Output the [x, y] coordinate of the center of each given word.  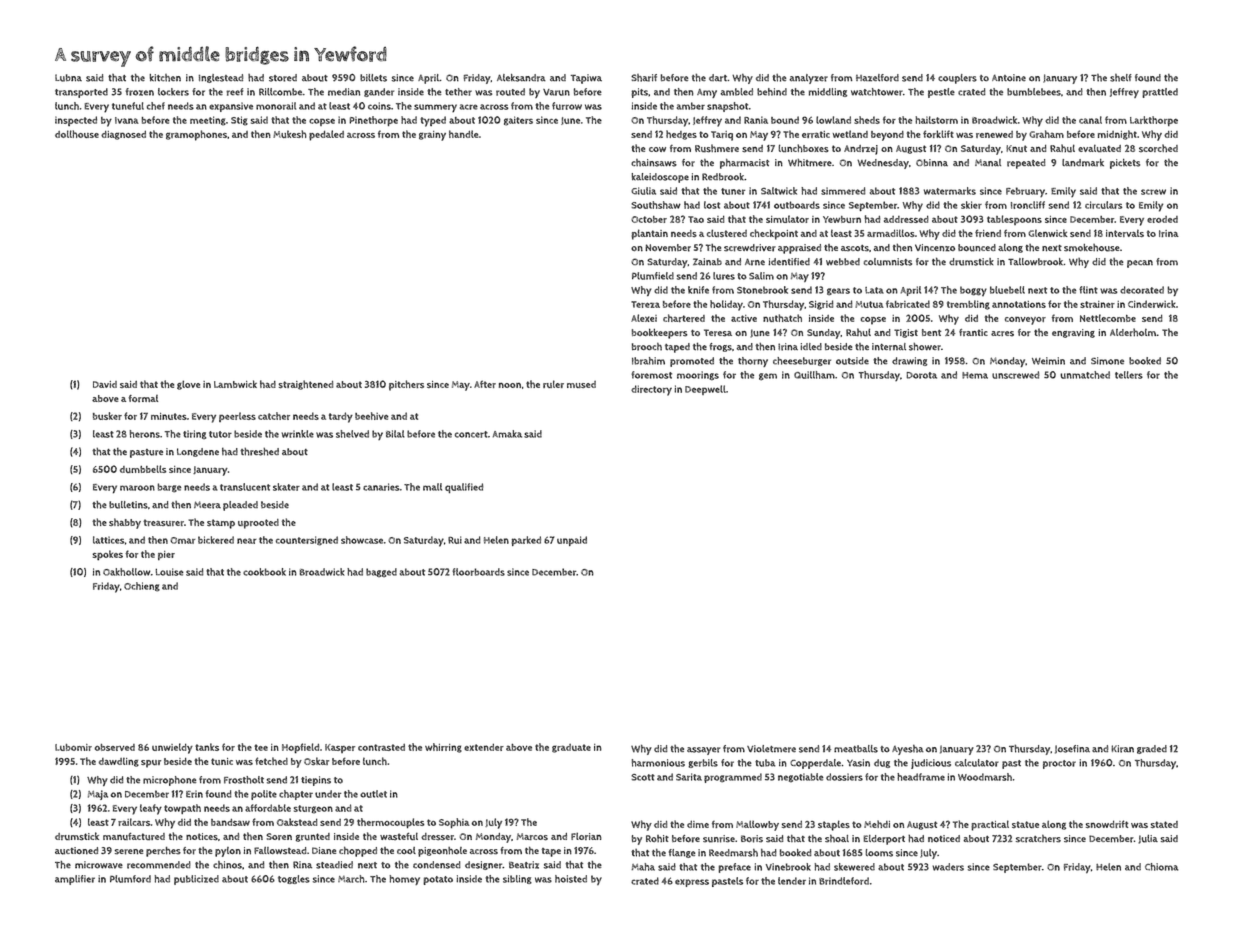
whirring [443, 748]
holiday [726, 305]
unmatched [1085, 375]
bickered [216, 540]
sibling [517, 879]
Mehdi [877, 824]
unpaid [572, 541]
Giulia [643, 191]
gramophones [196, 135]
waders [948, 867]
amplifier [75, 880]
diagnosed [123, 135]
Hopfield [300, 748]
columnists [887, 262]
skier [971, 205]
